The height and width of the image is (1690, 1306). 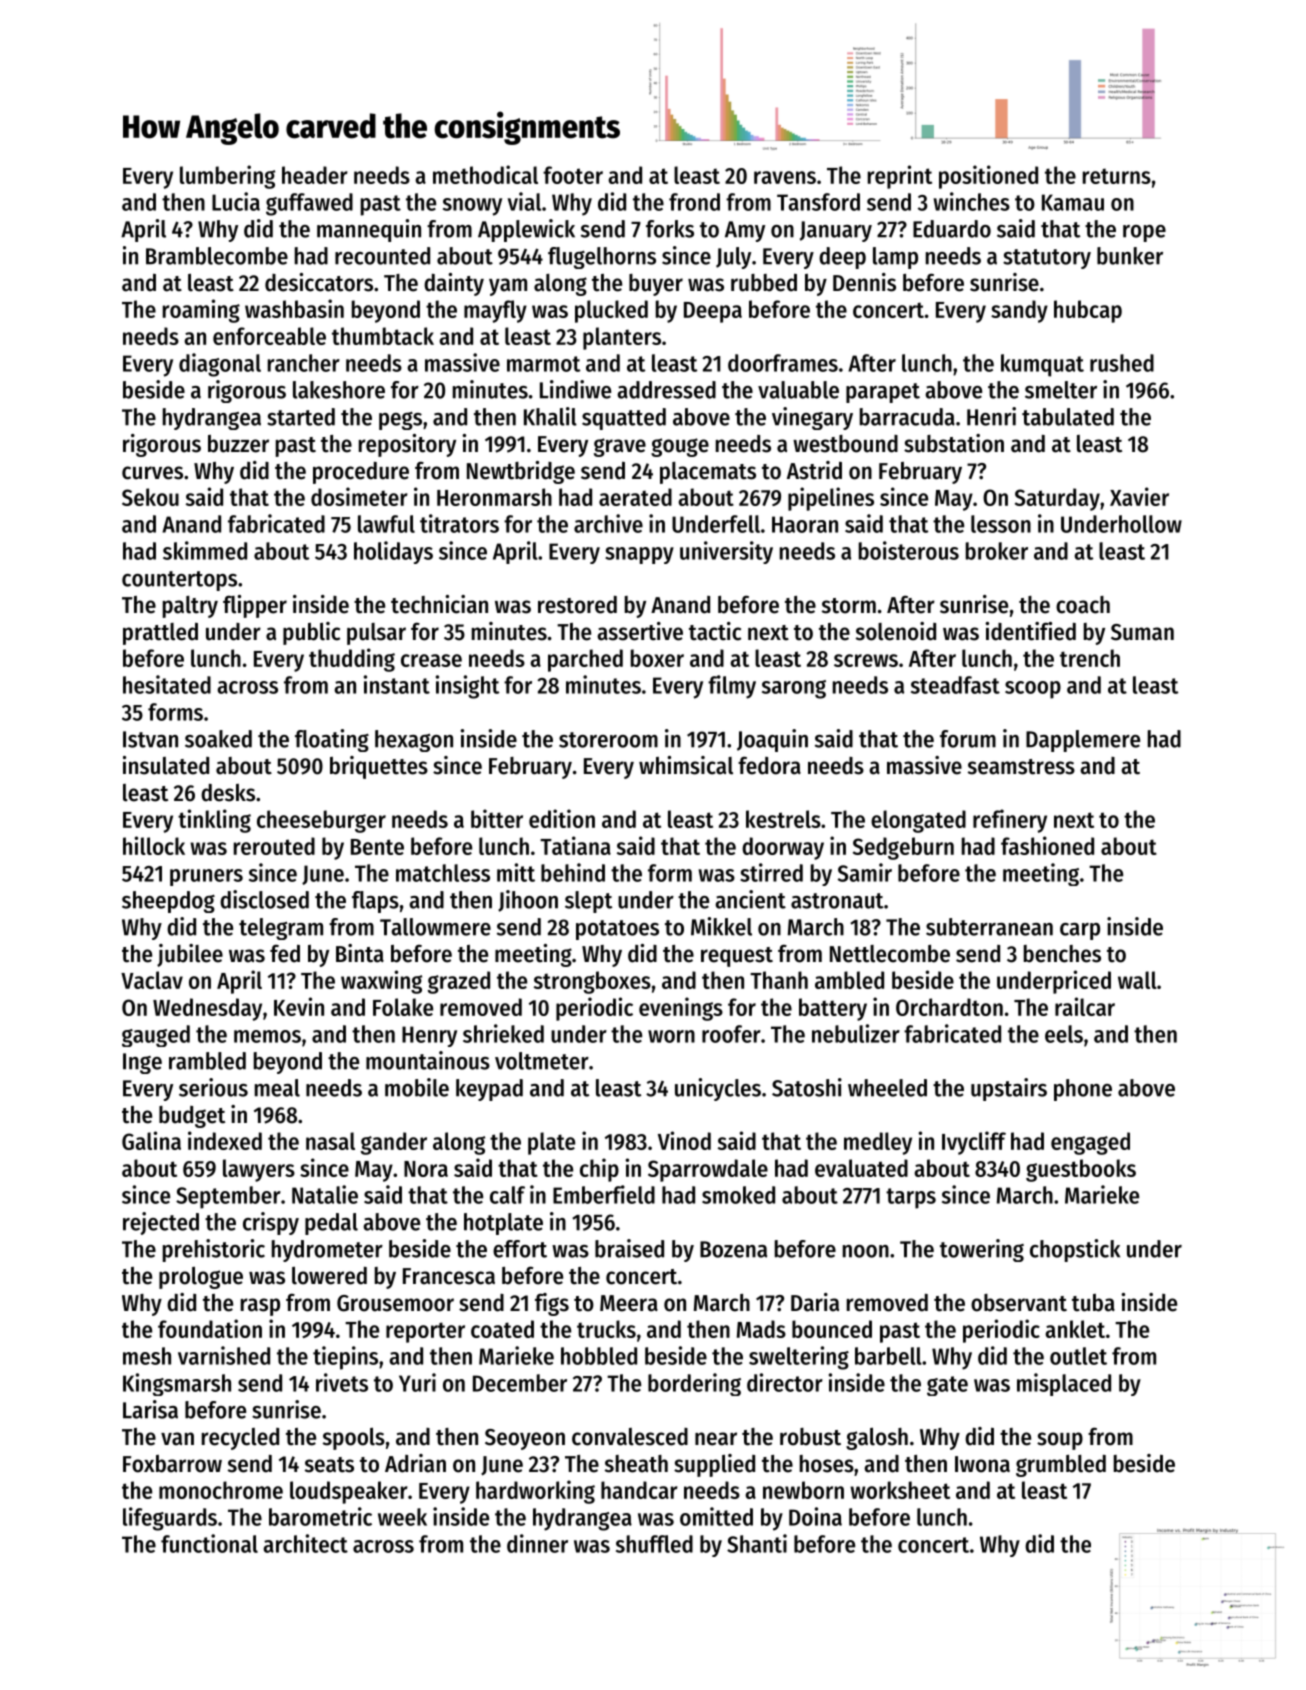 What do you see at coordinates (379, 767) in the image?
I see `briquettes` at bounding box center [379, 767].
